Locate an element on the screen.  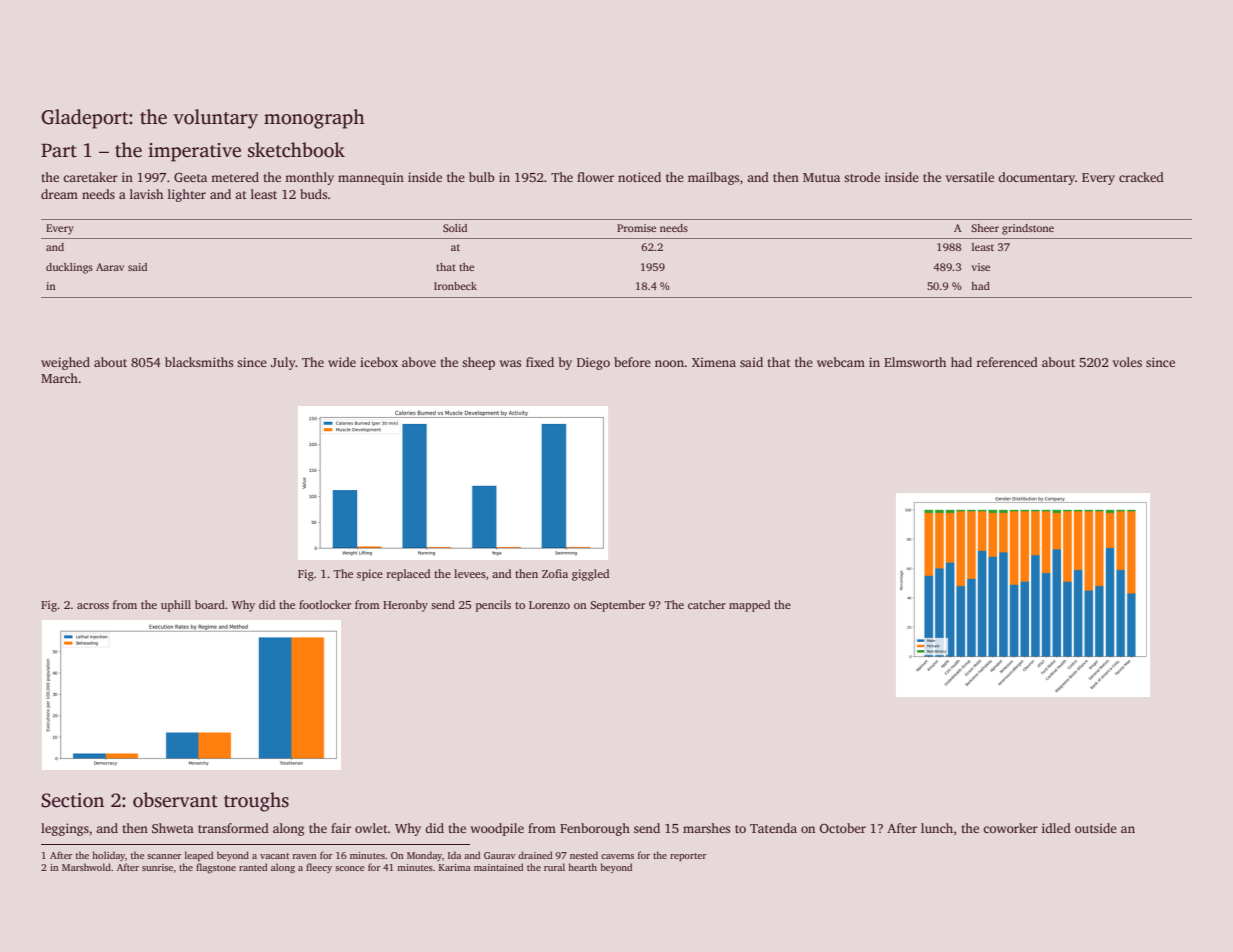
voles is located at coordinates (1127, 362).
